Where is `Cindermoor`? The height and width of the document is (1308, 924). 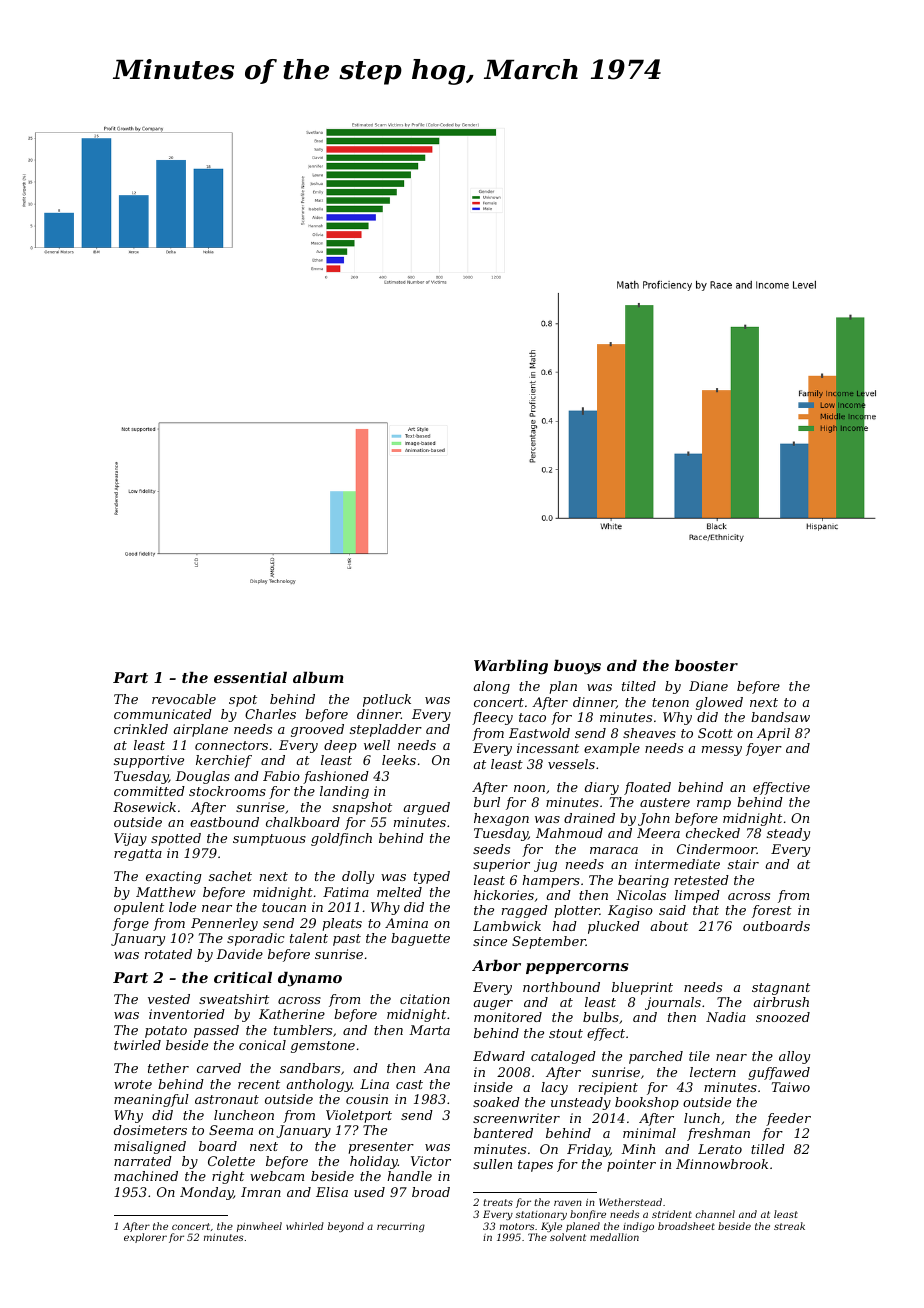
Cindermoor is located at coordinates (717, 849).
